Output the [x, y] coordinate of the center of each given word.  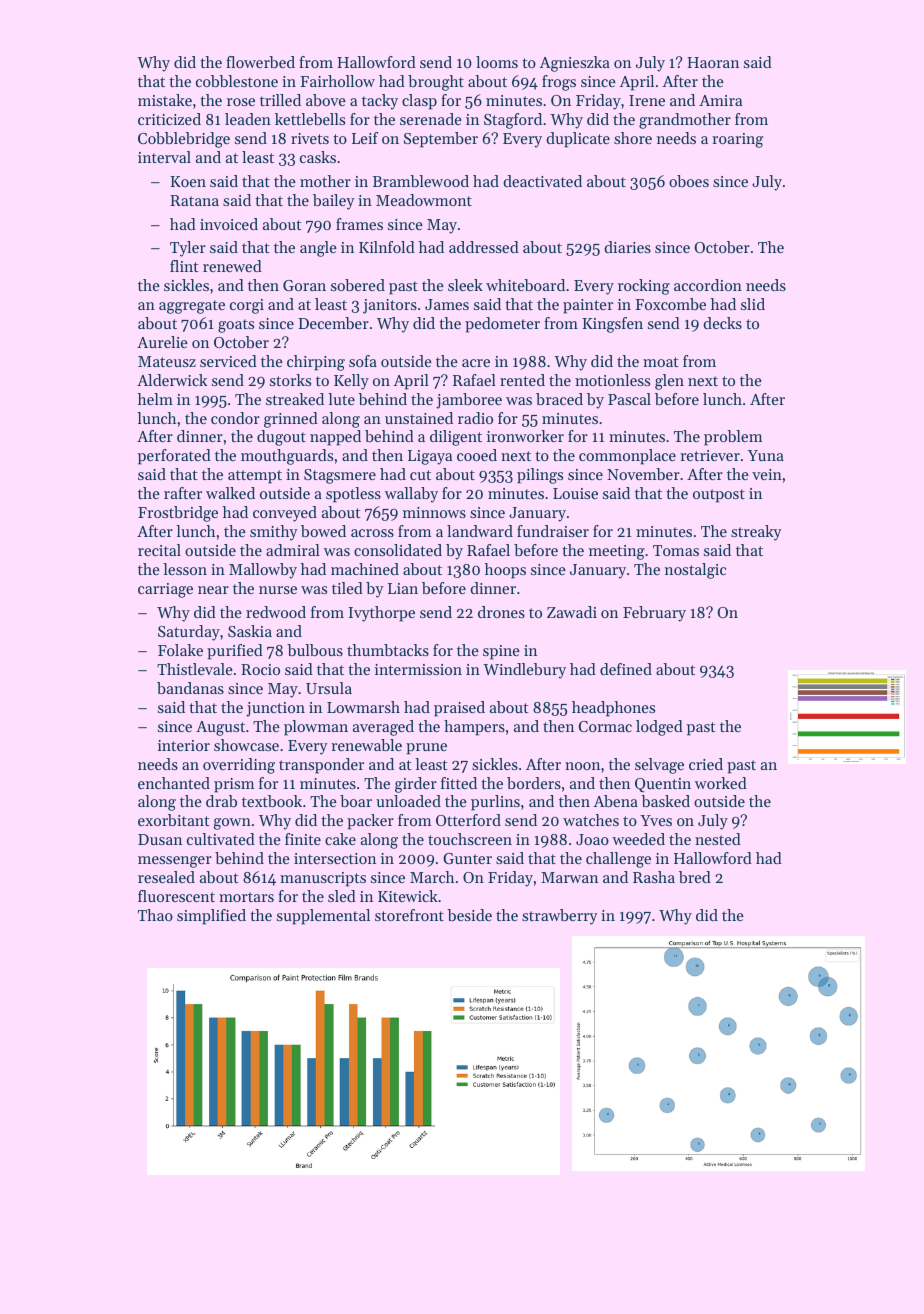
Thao [155, 915]
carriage [165, 590]
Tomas [676, 550]
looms [497, 62]
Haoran [713, 62]
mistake [165, 100]
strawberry [560, 917]
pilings [540, 476]
